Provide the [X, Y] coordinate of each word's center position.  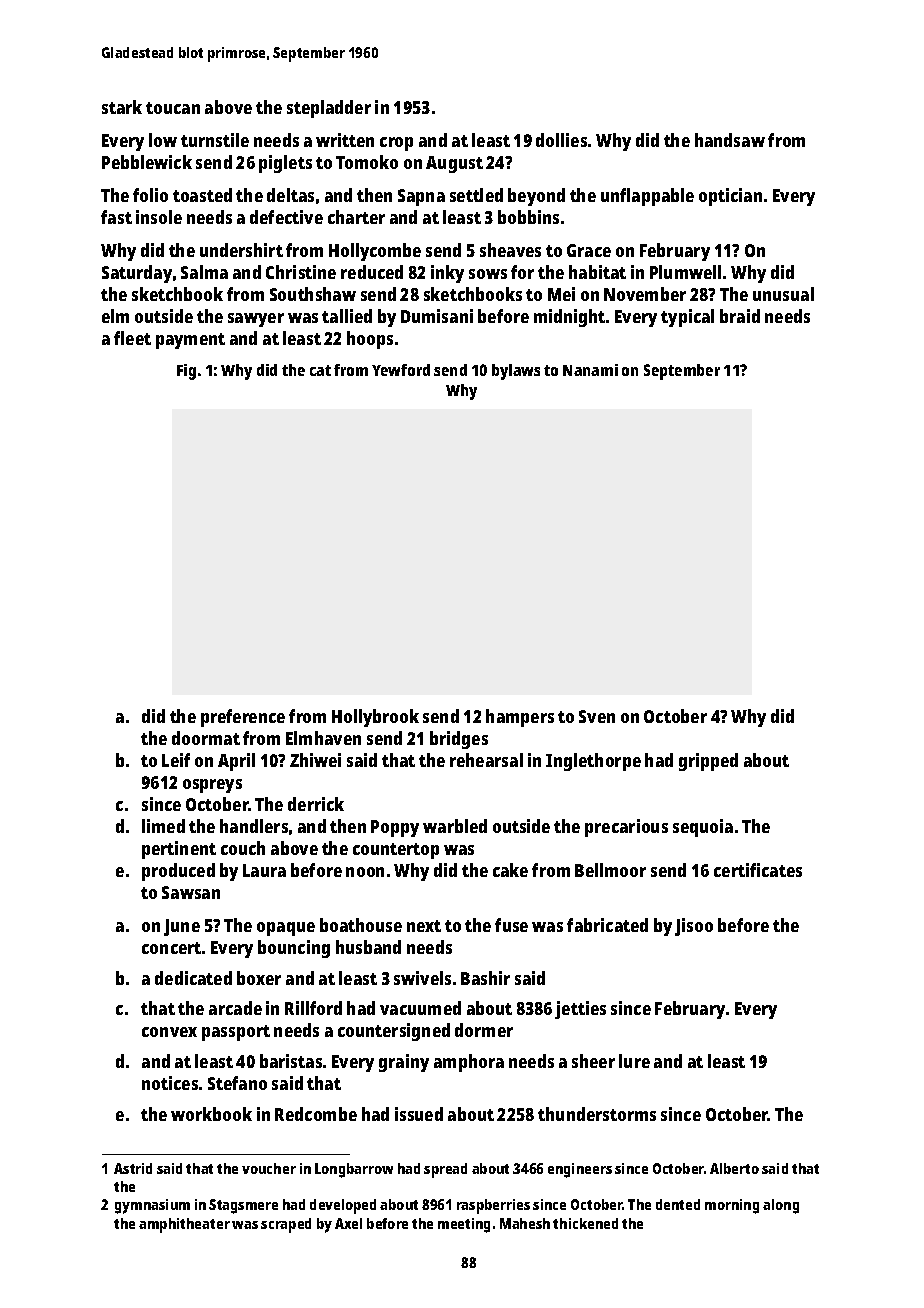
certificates [758, 870]
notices [170, 1083]
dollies [561, 140]
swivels [422, 978]
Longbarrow [354, 1170]
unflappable [647, 197]
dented [678, 1204]
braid [740, 316]
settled [476, 195]
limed [163, 826]
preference [243, 718]
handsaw [730, 140]
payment [190, 341]
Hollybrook [375, 718]
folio [150, 195]
